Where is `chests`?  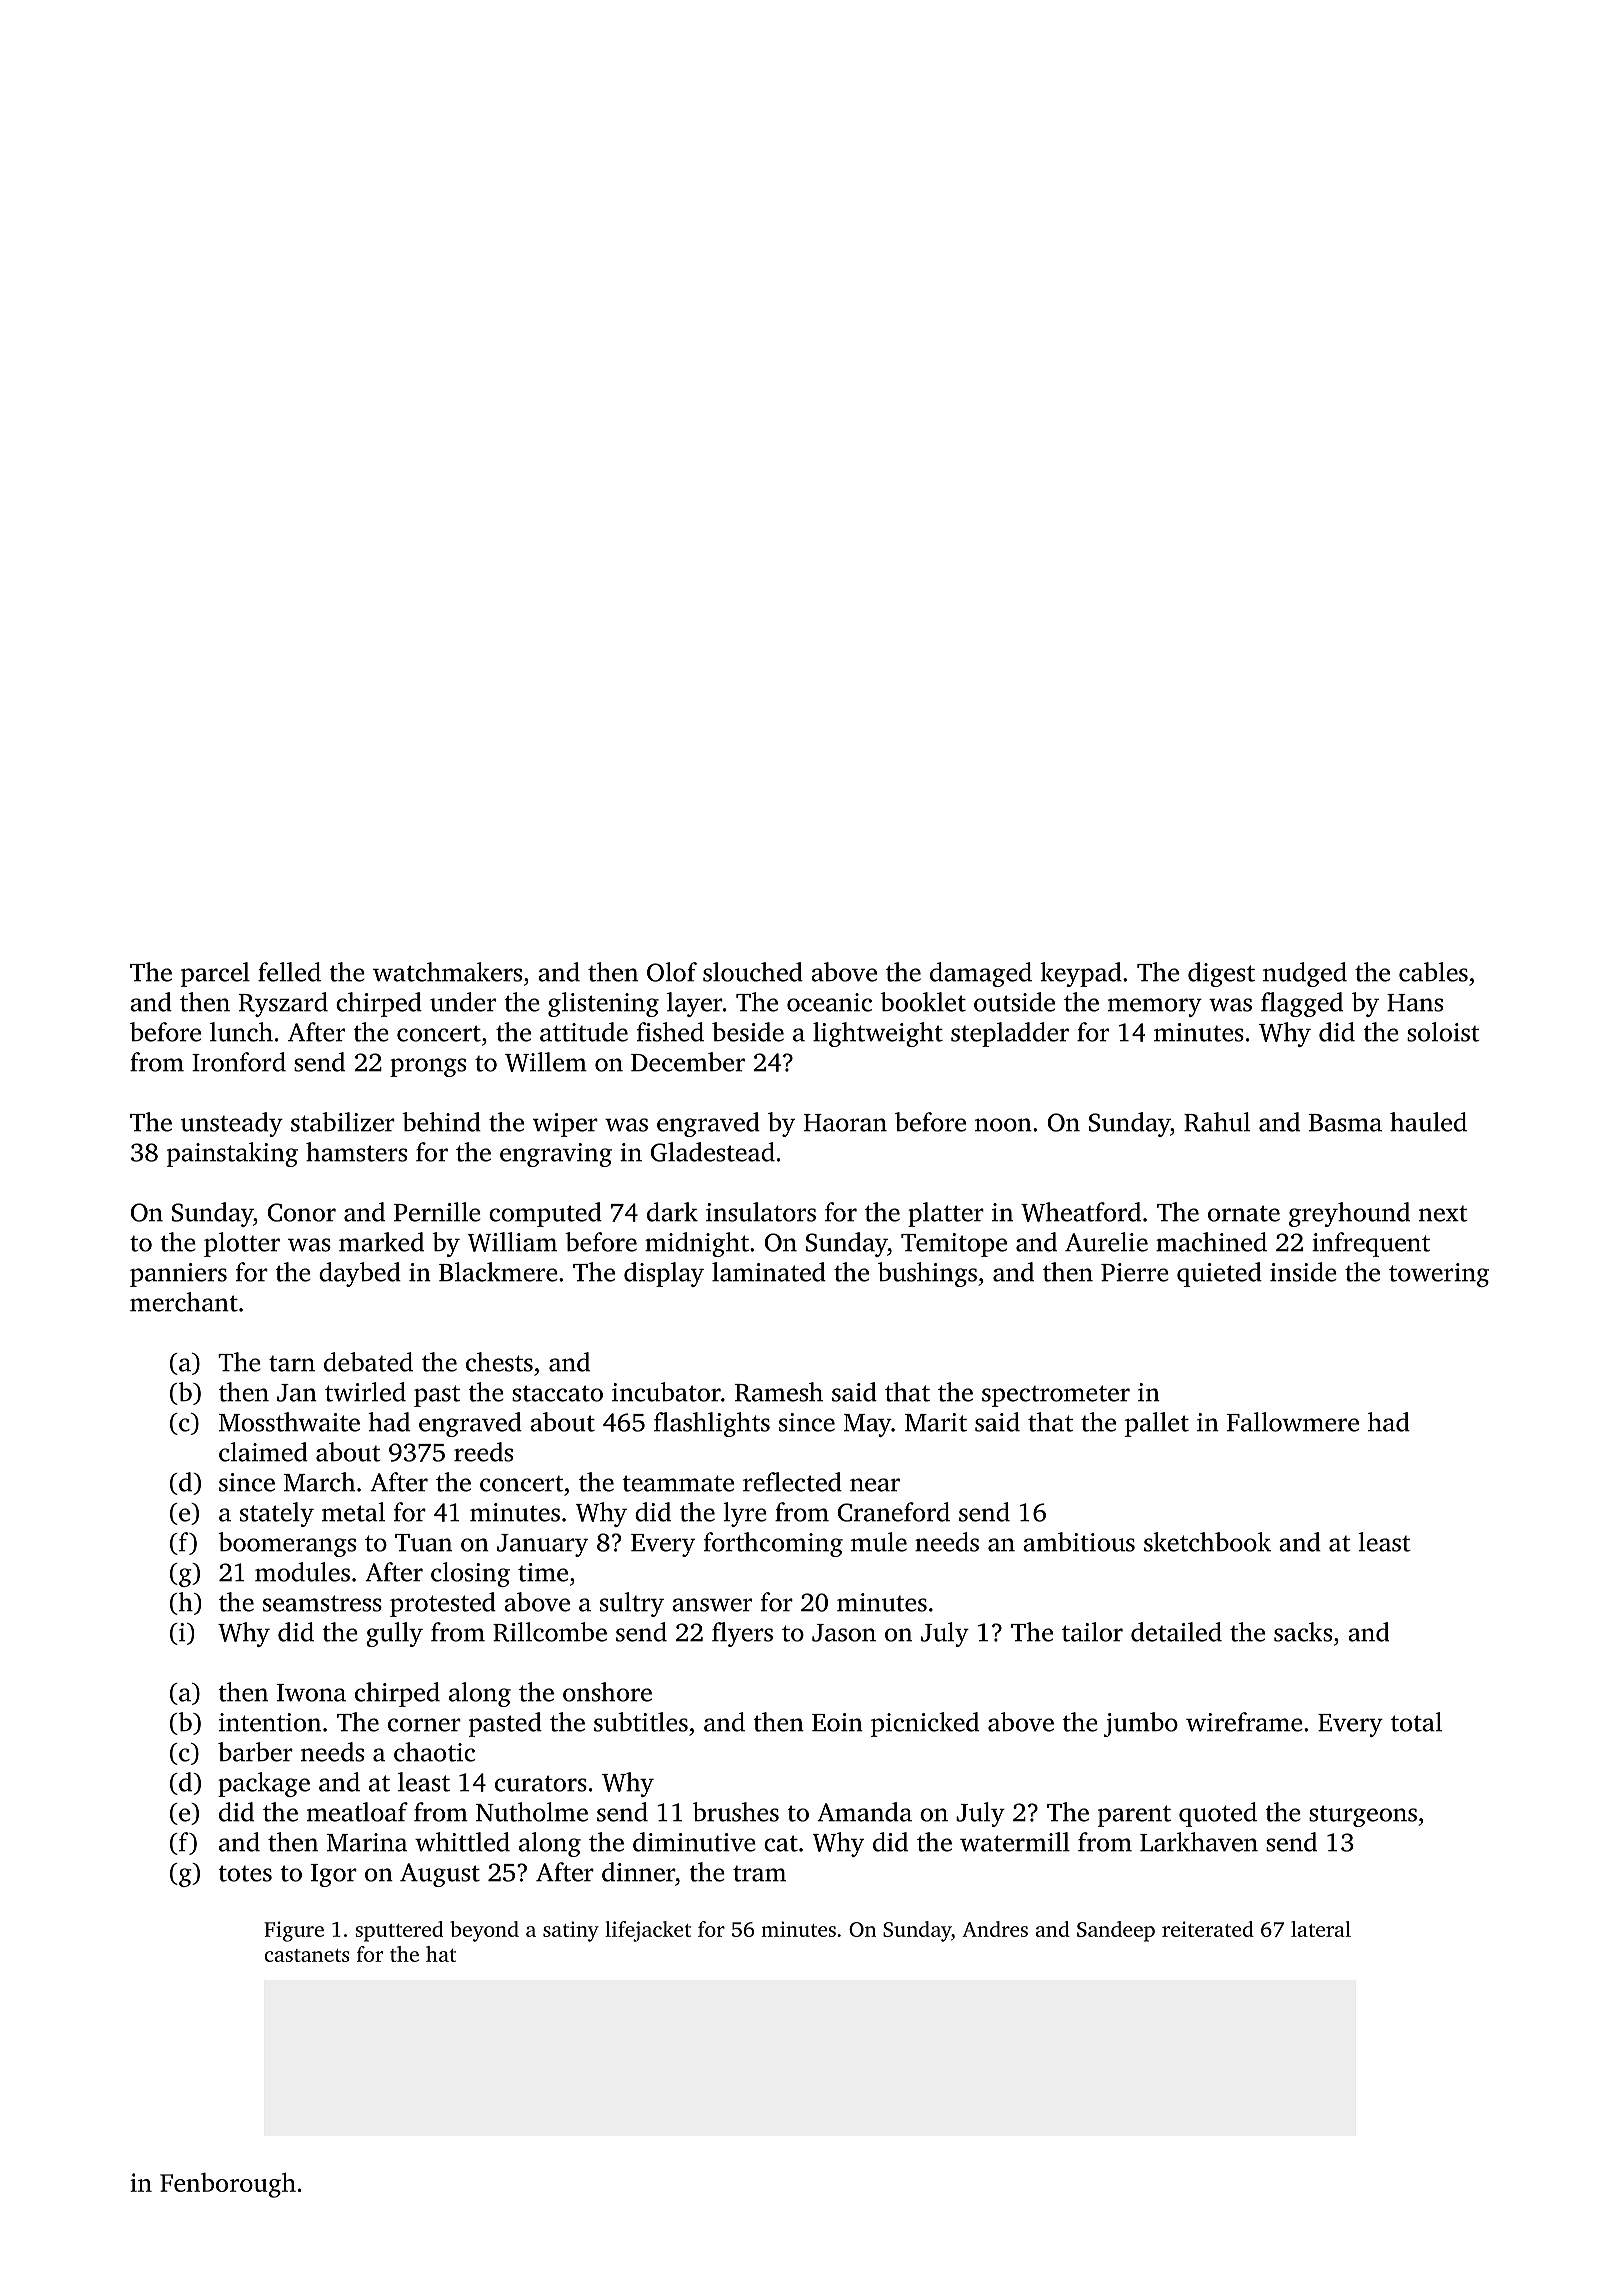
chests is located at coordinates (499, 1362).
